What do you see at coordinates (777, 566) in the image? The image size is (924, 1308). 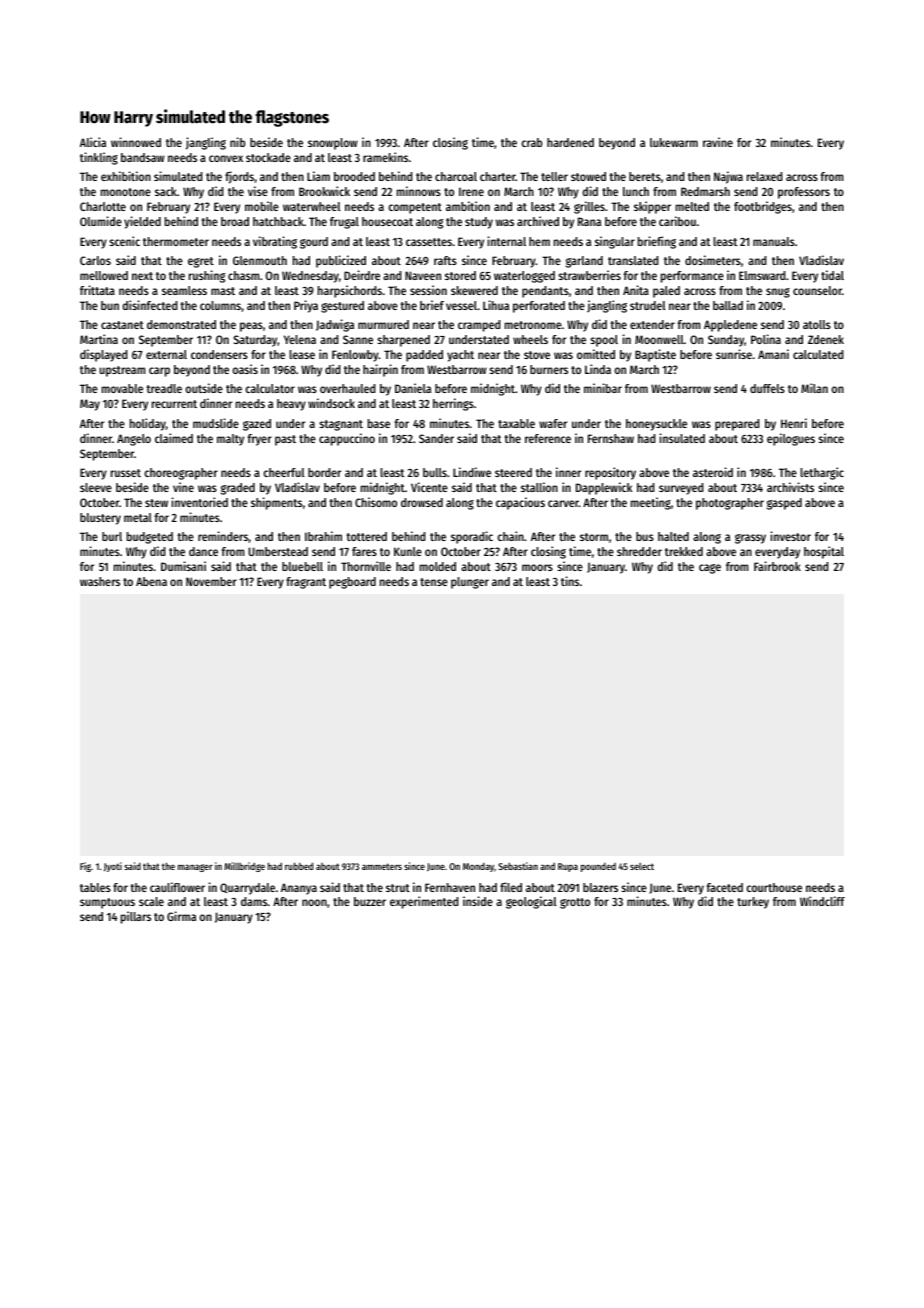 I see `Fairbrook` at bounding box center [777, 566].
